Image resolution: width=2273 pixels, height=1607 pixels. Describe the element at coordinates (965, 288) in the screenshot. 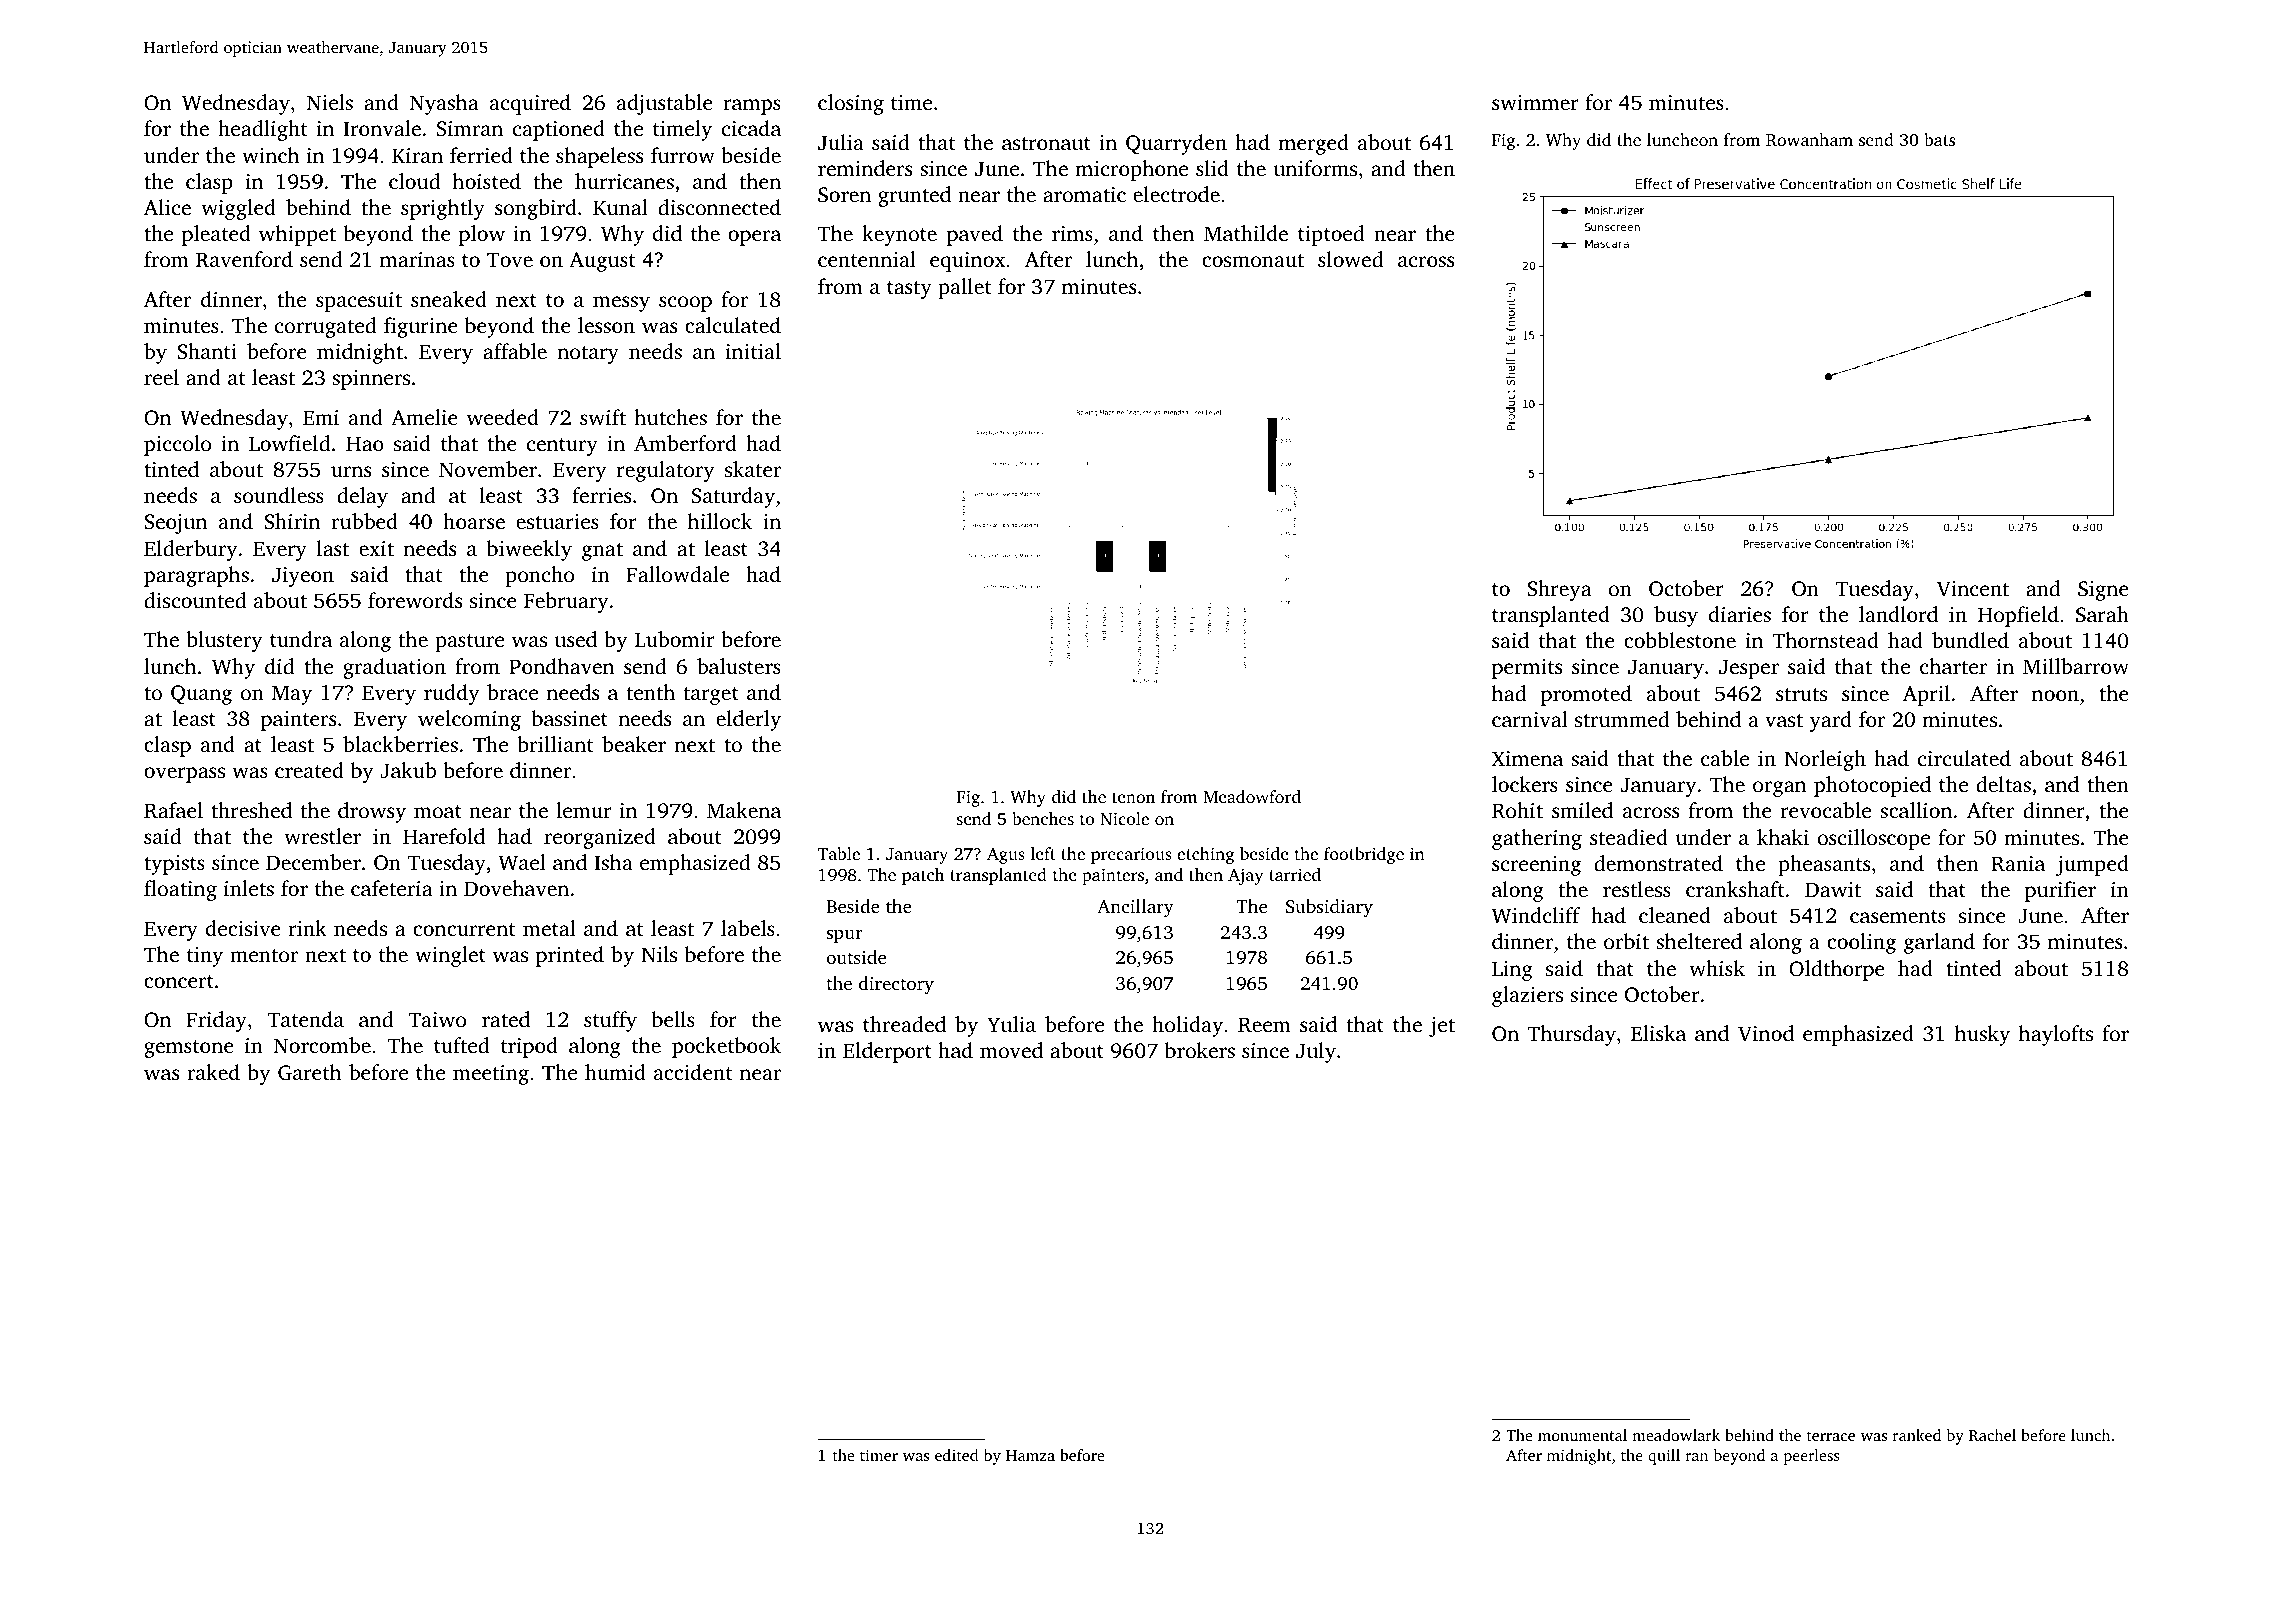

I see `pallet` at that location.
